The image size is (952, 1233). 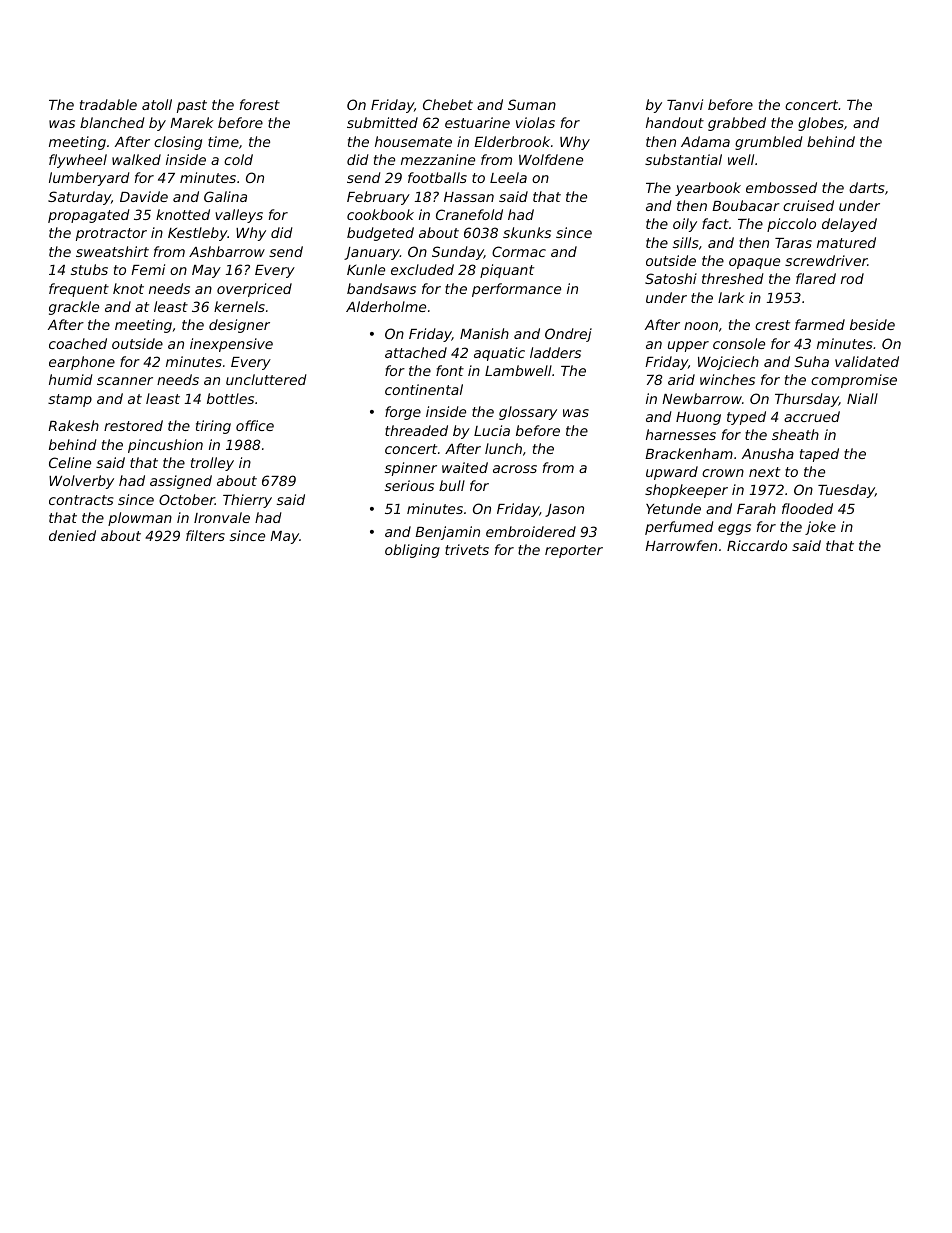 I want to click on Tuesday, so click(x=846, y=491).
